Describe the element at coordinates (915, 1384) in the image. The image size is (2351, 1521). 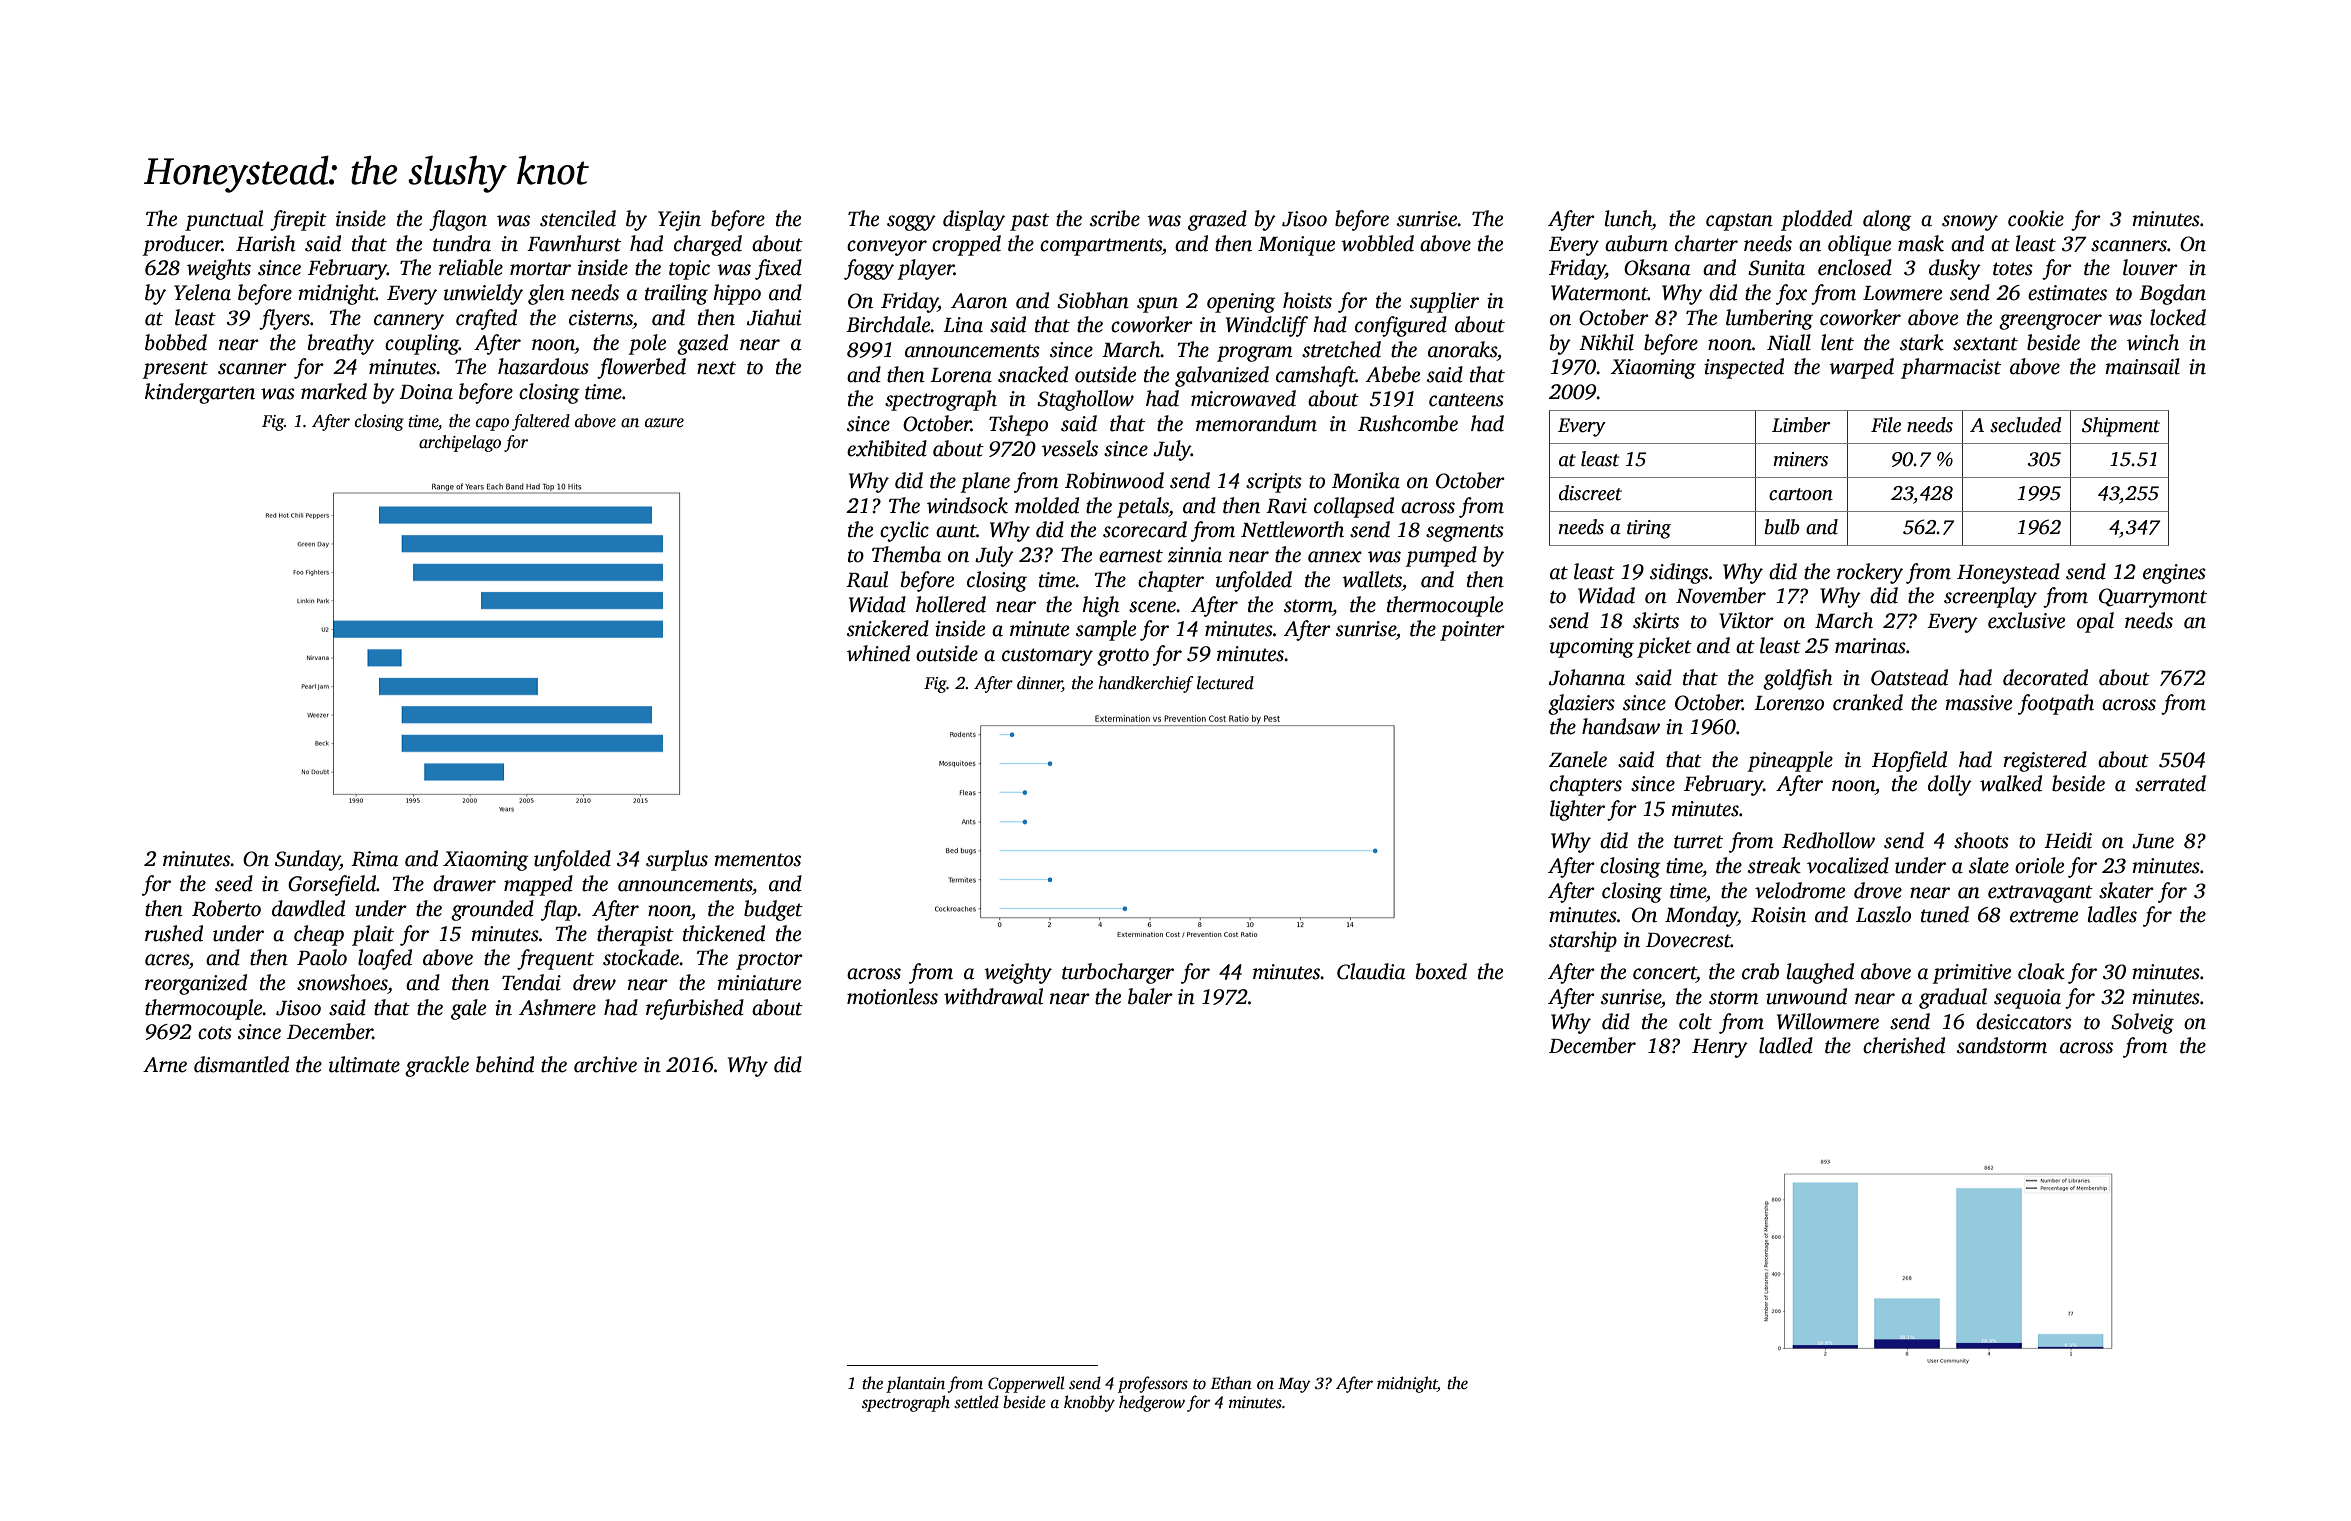
I see `plantain` at that location.
